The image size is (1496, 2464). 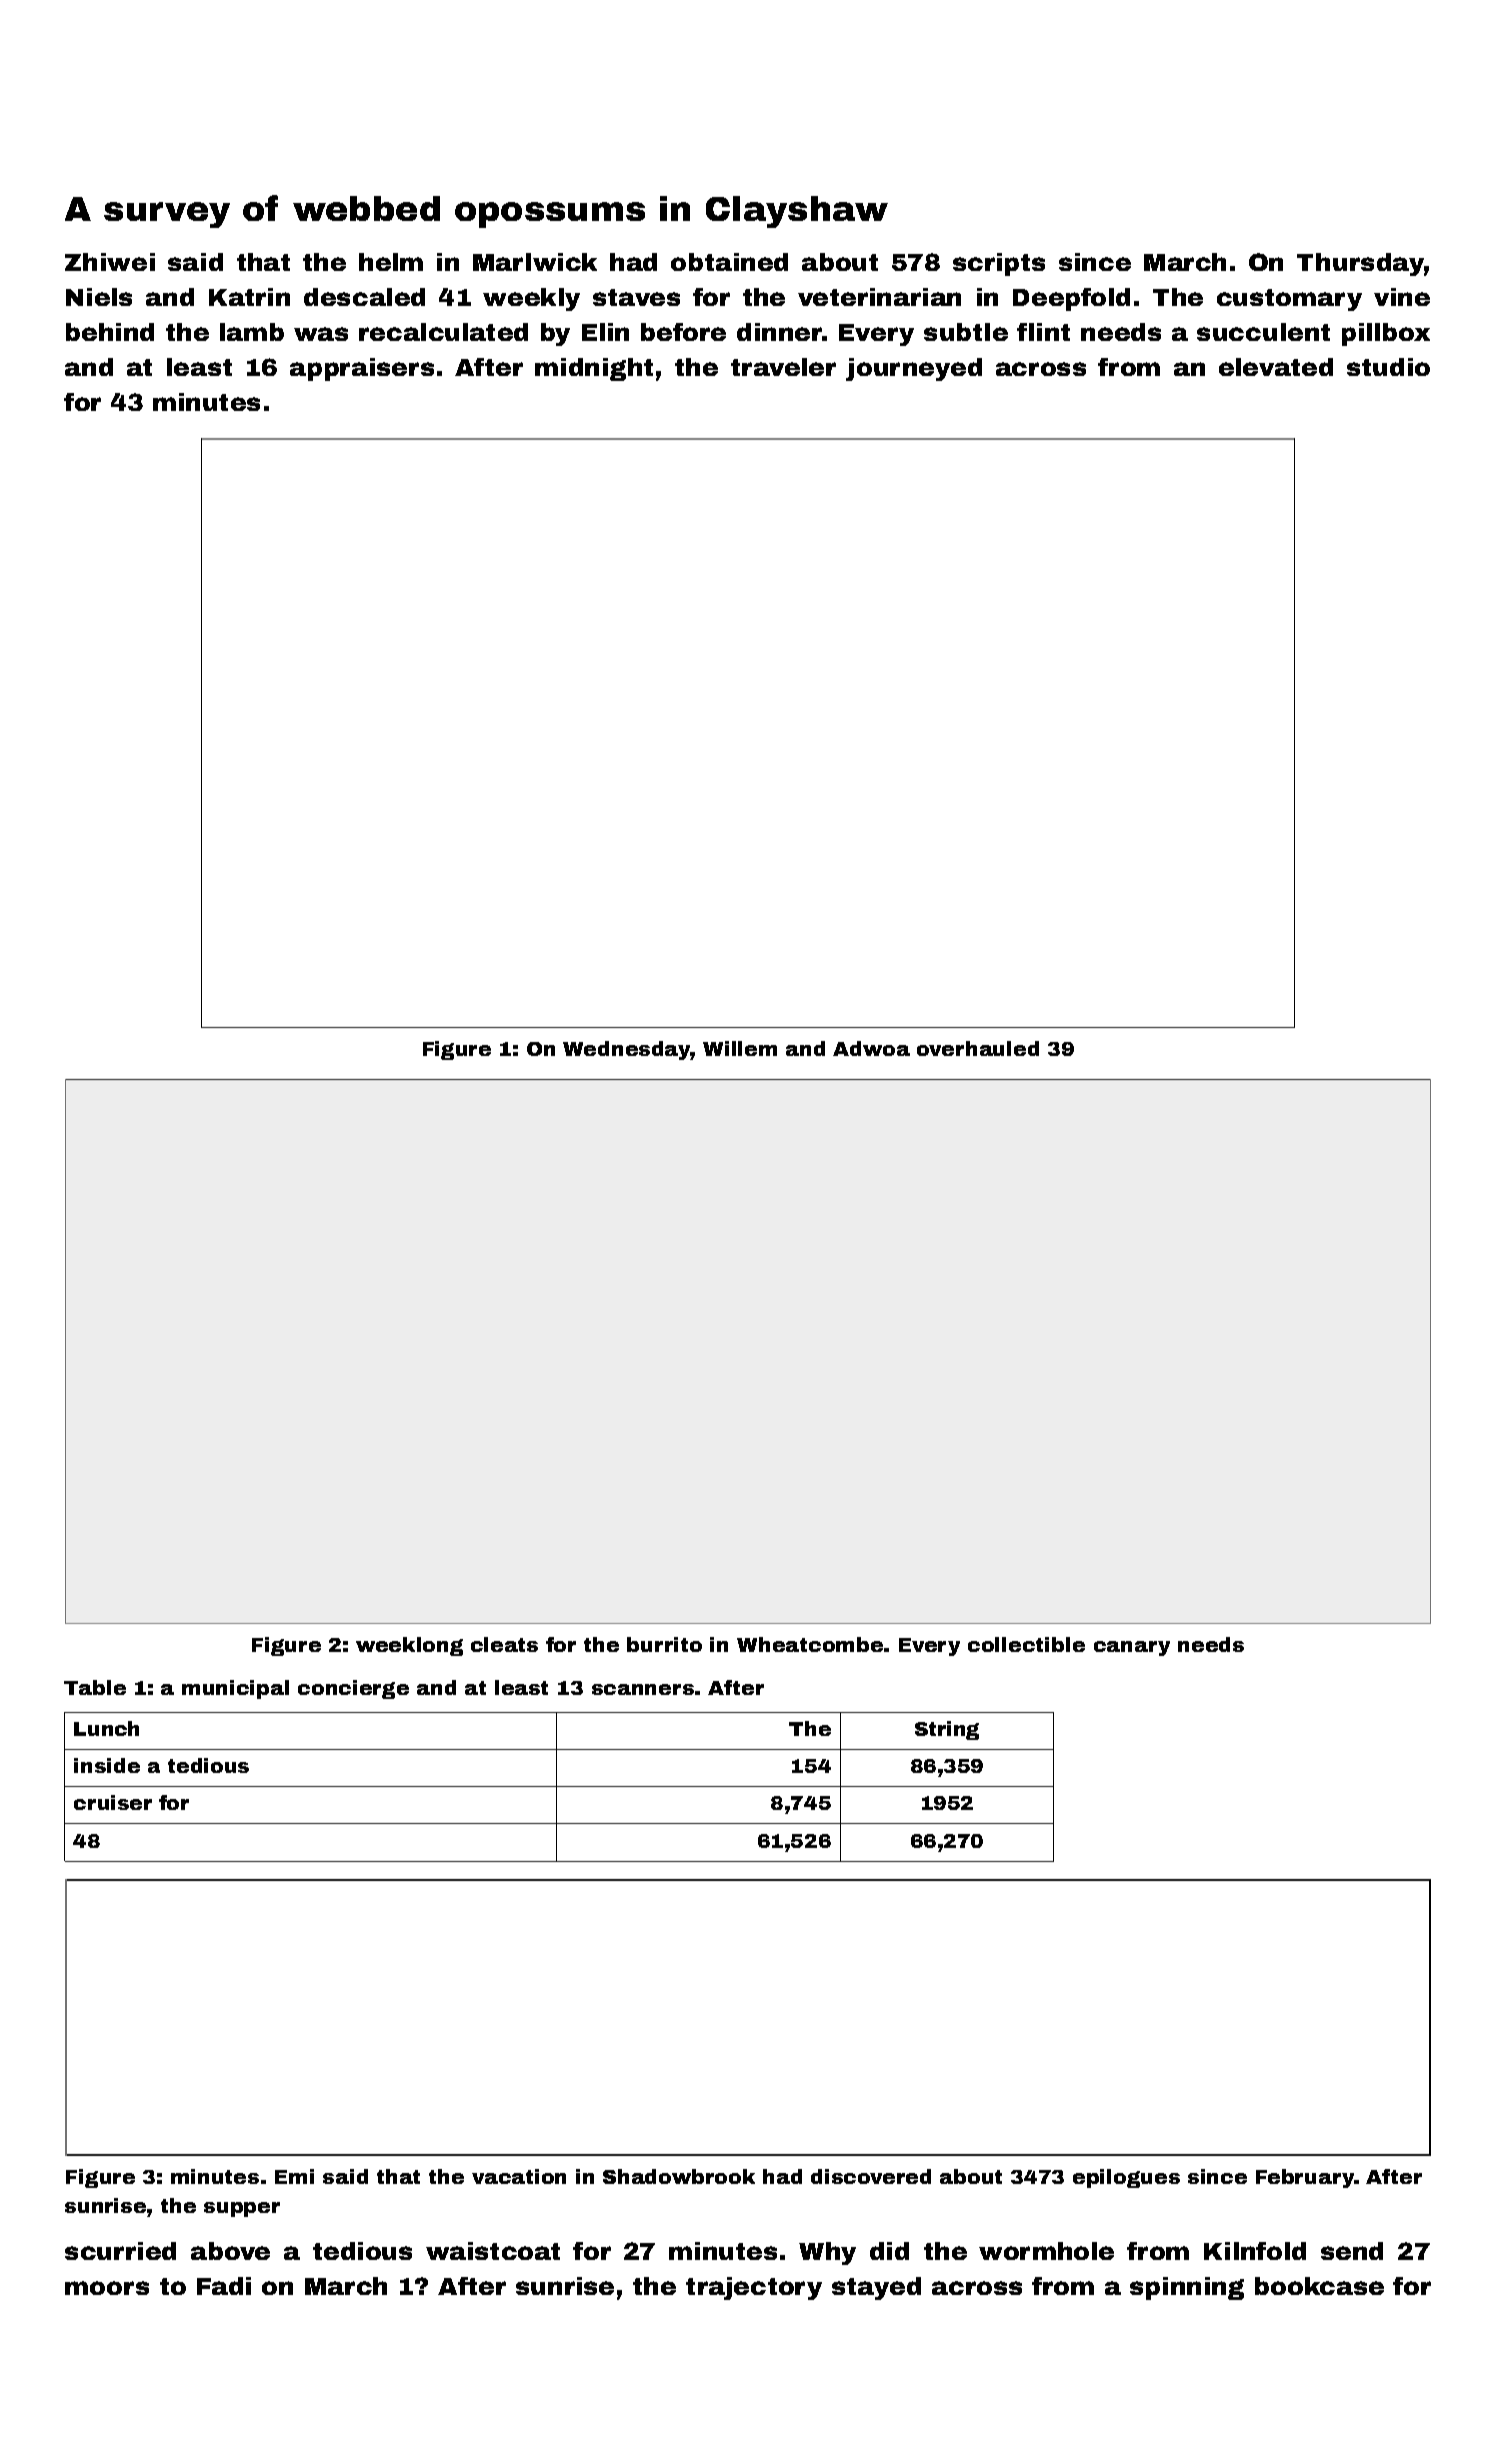 What do you see at coordinates (683, 332) in the document?
I see `before` at bounding box center [683, 332].
